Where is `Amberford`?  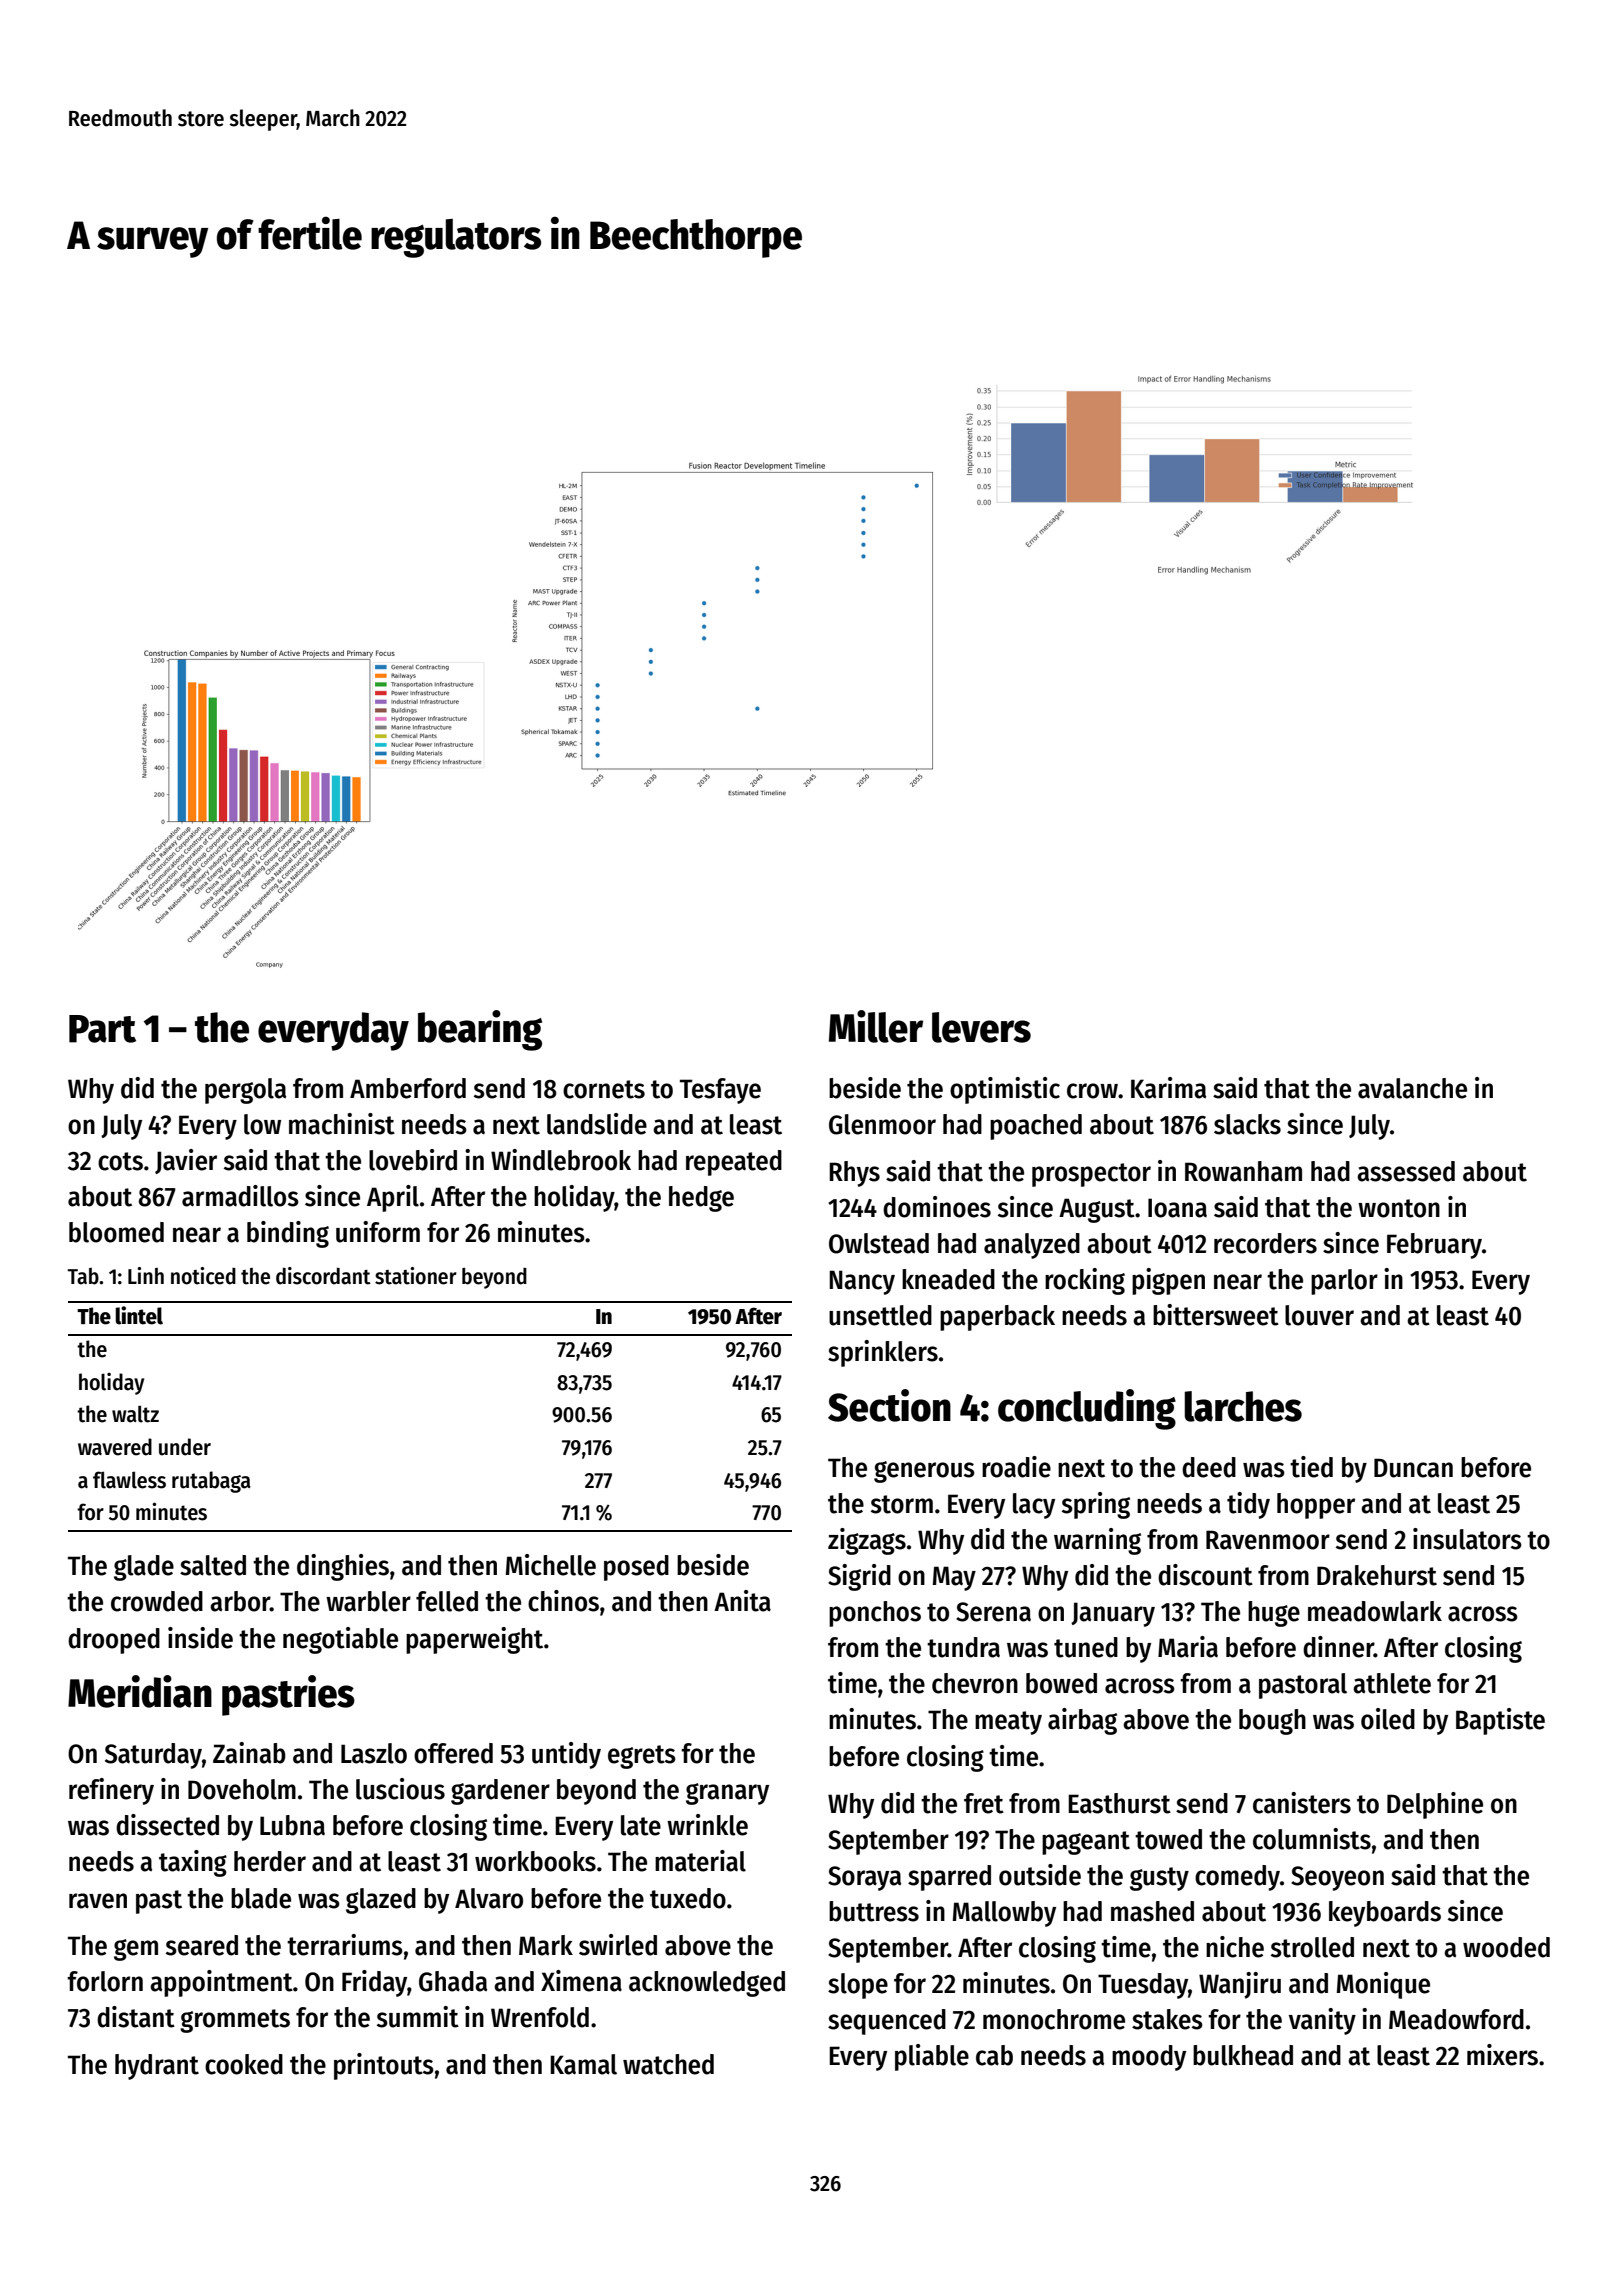 Amberford is located at coordinates (408, 1088).
